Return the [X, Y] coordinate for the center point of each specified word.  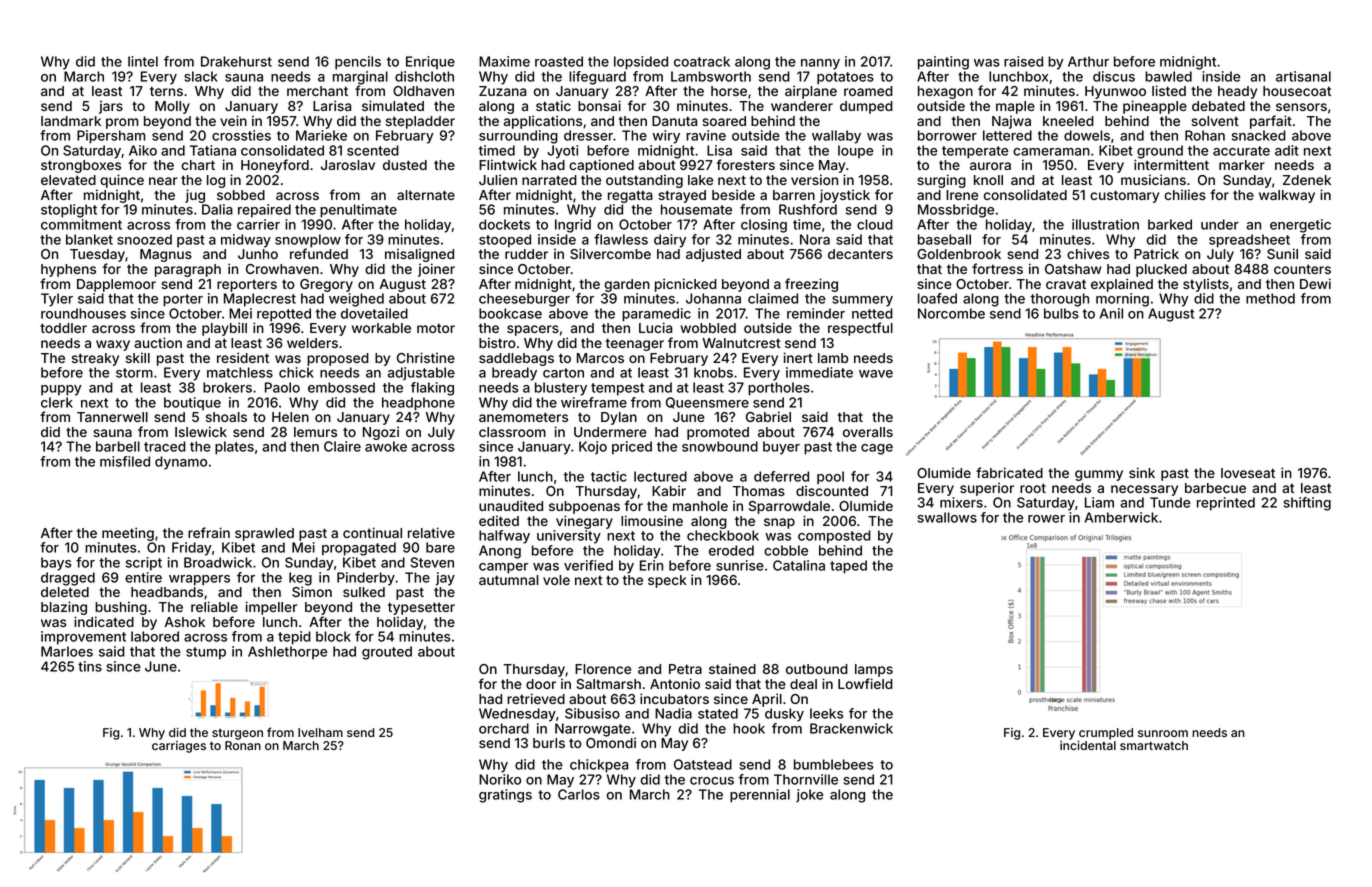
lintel [143, 61]
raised [1023, 61]
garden [627, 285]
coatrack [702, 61]
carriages [179, 747]
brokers [227, 387]
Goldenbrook [959, 254]
